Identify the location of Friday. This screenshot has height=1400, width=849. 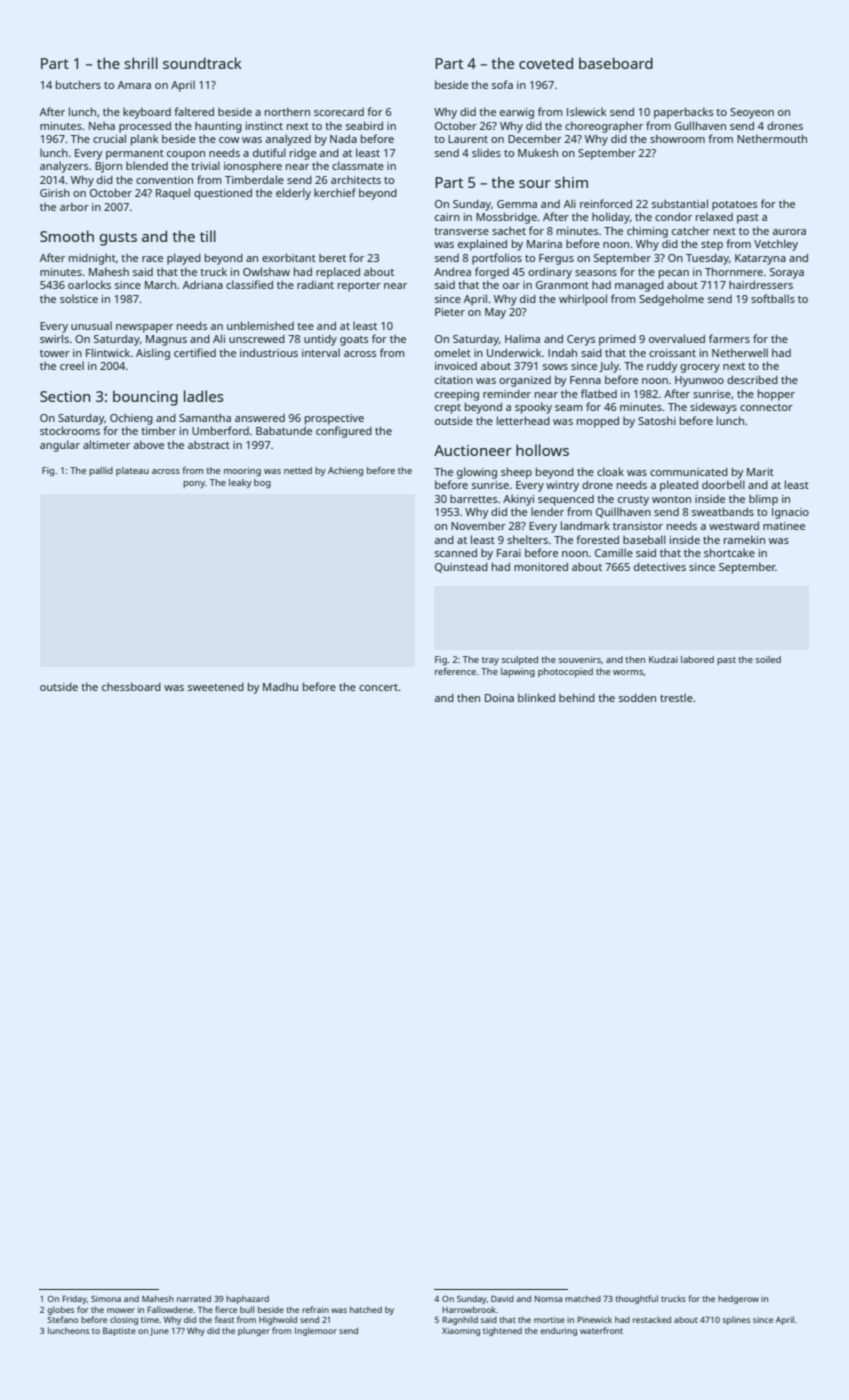
(74, 1299).
